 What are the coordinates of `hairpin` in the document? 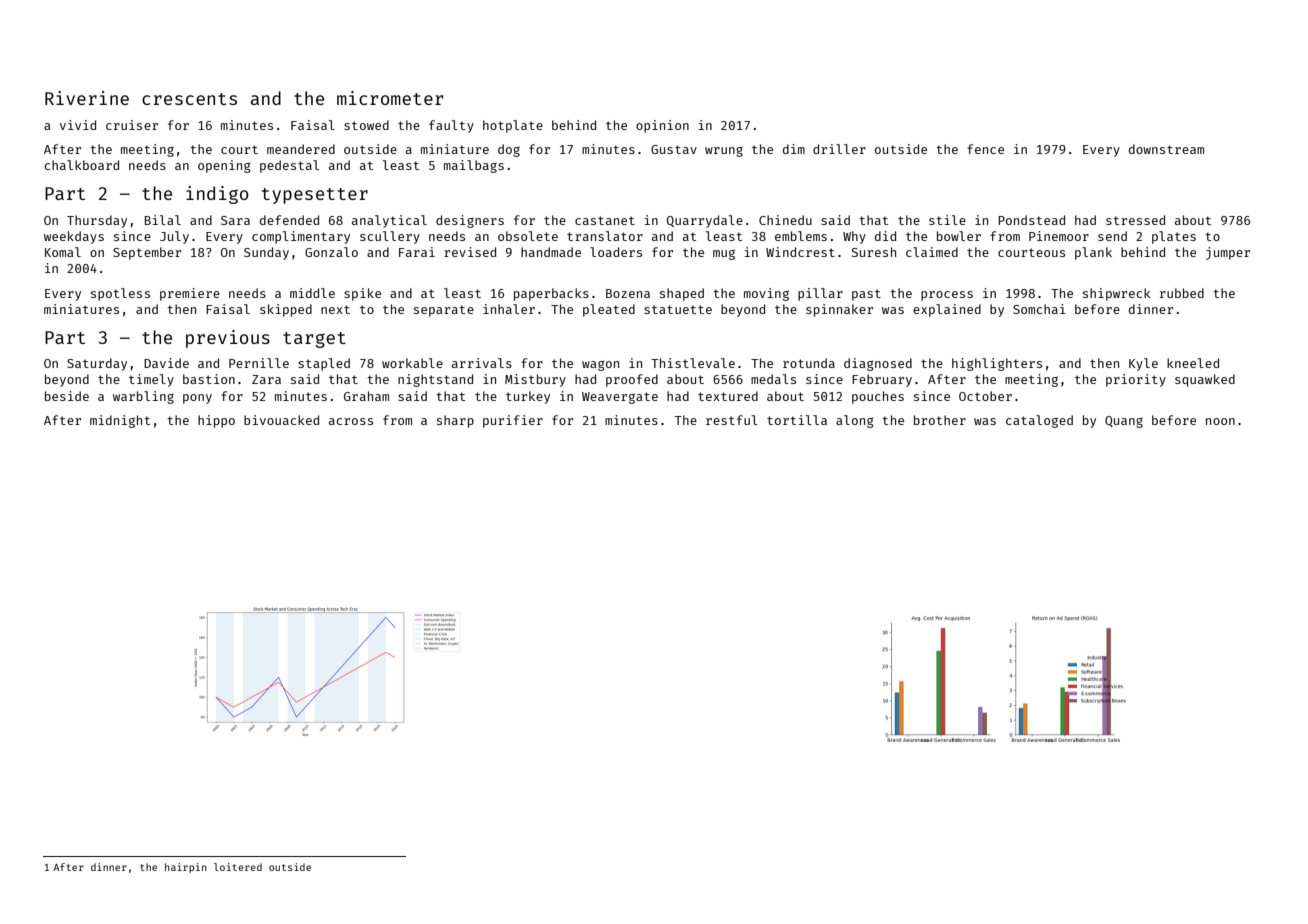 It's located at (185, 868).
